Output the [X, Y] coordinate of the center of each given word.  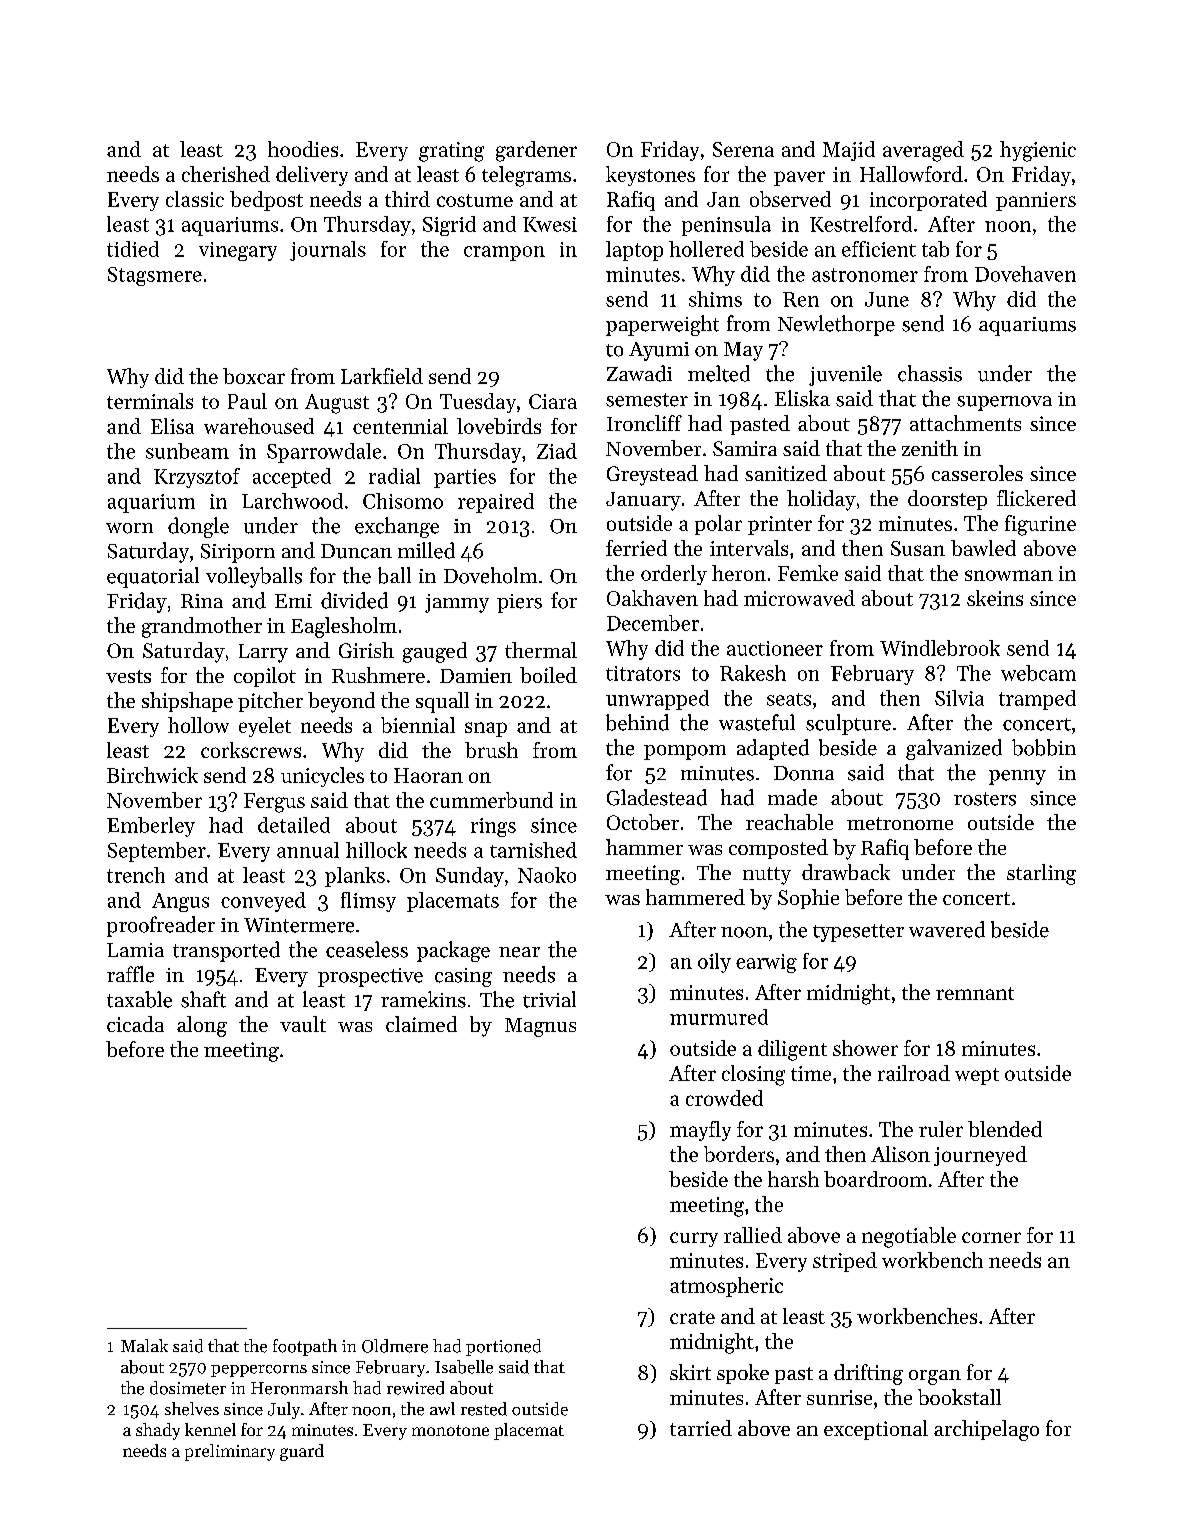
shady [158, 1431]
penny [1017, 777]
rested [484, 1409]
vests [128, 676]
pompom [685, 752]
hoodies [303, 149]
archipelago [986, 1430]
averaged [923, 151]
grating [451, 152]
